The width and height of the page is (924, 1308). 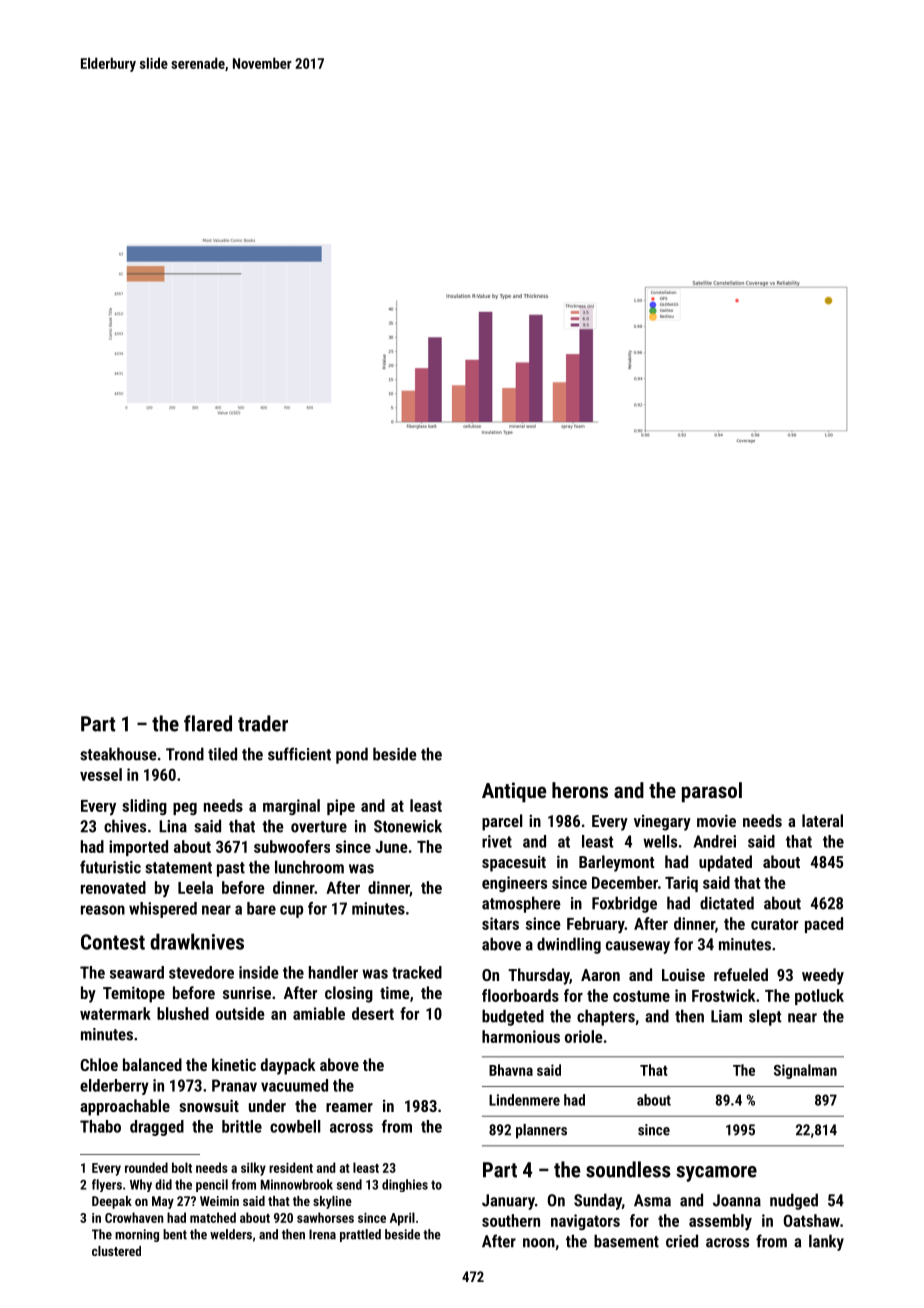 I want to click on trader, so click(x=263, y=723).
